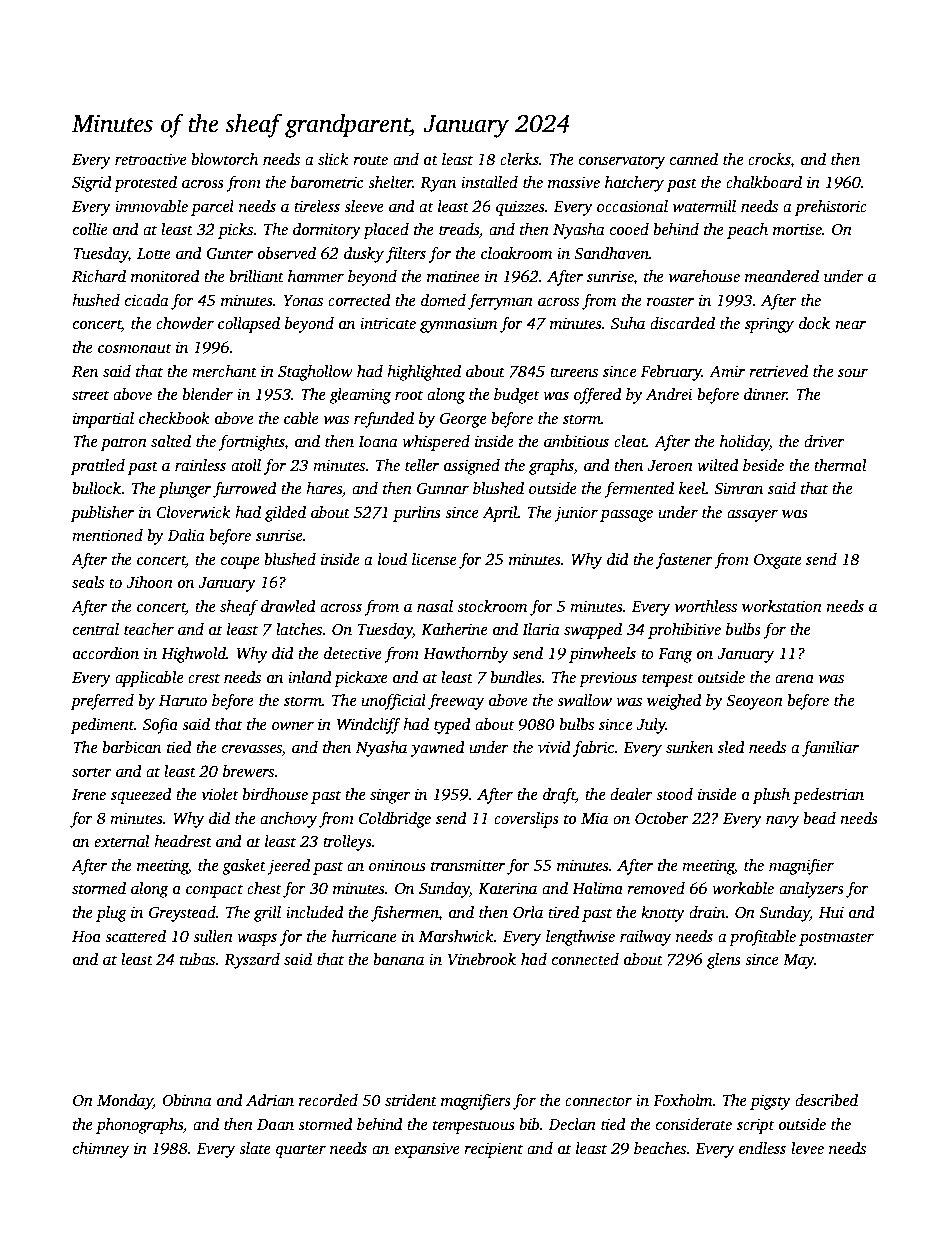 The image size is (952, 1233). Describe the element at coordinates (675, 655) in the screenshot. I see `Fang` at that location.
